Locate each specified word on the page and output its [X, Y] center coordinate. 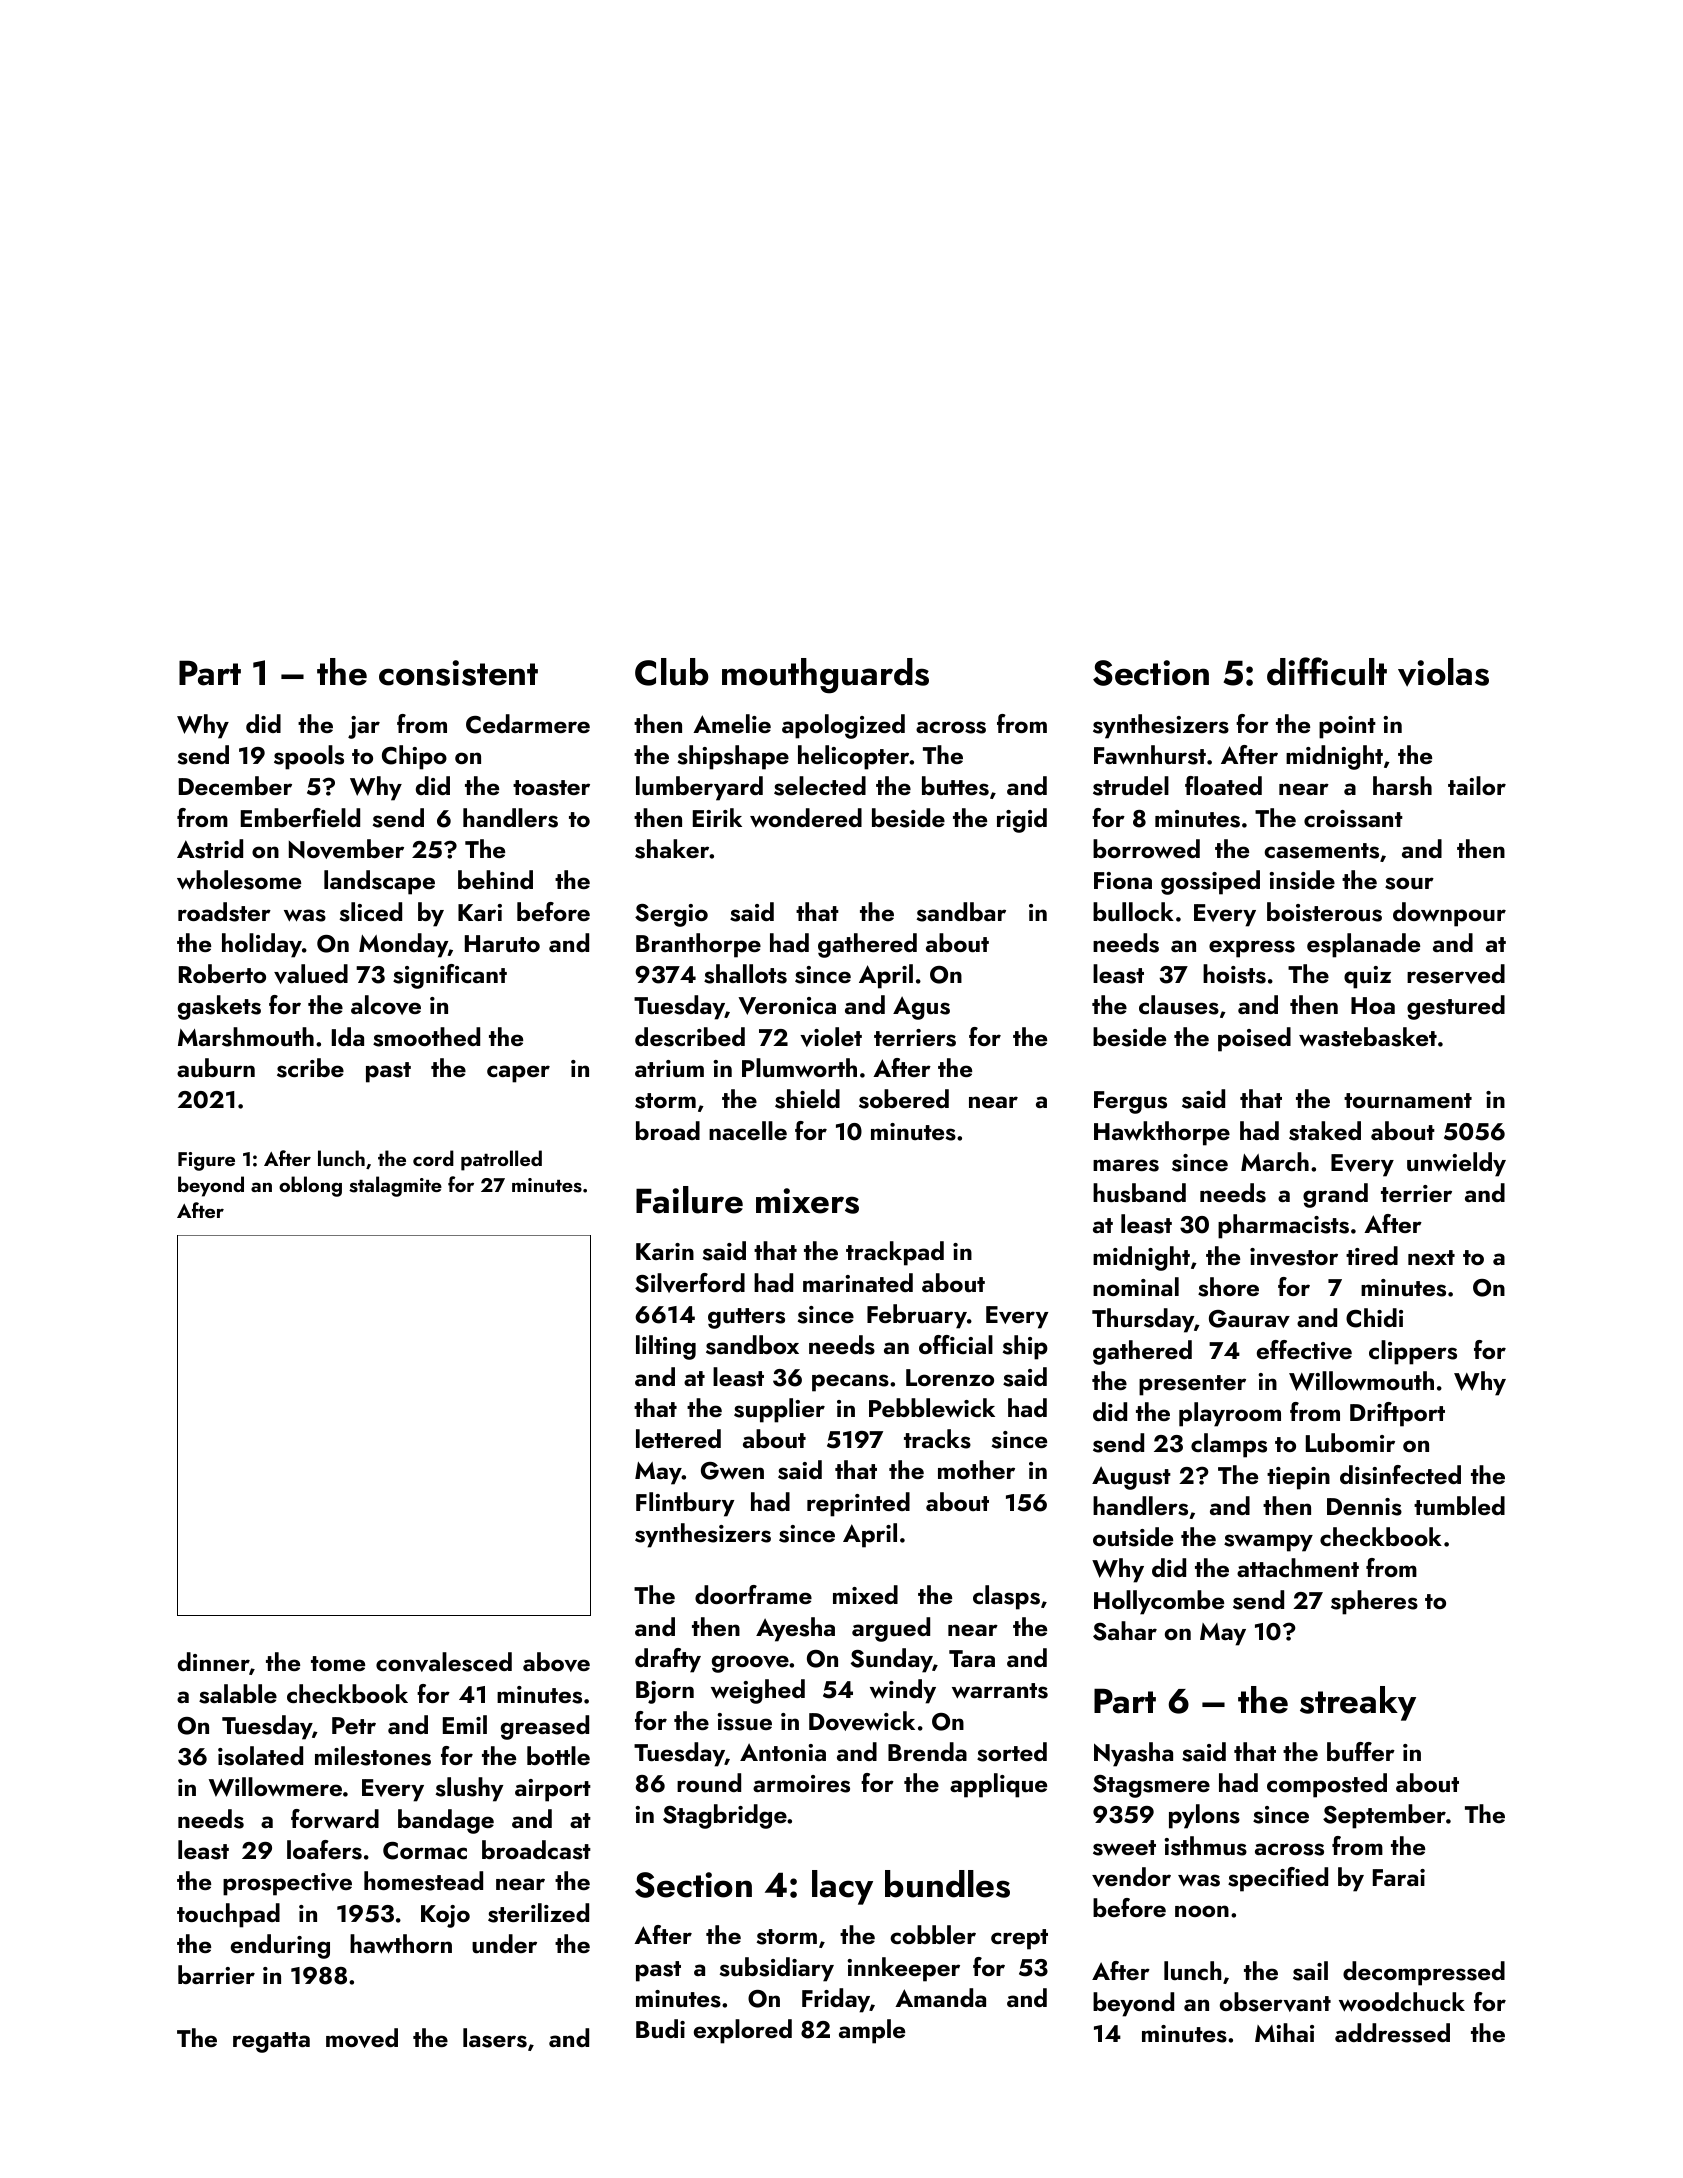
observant [1275, 2002]
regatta [271, 2042]
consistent [458, 673]
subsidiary [777, 1969]
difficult [1327, 671]
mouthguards [825, 676]
